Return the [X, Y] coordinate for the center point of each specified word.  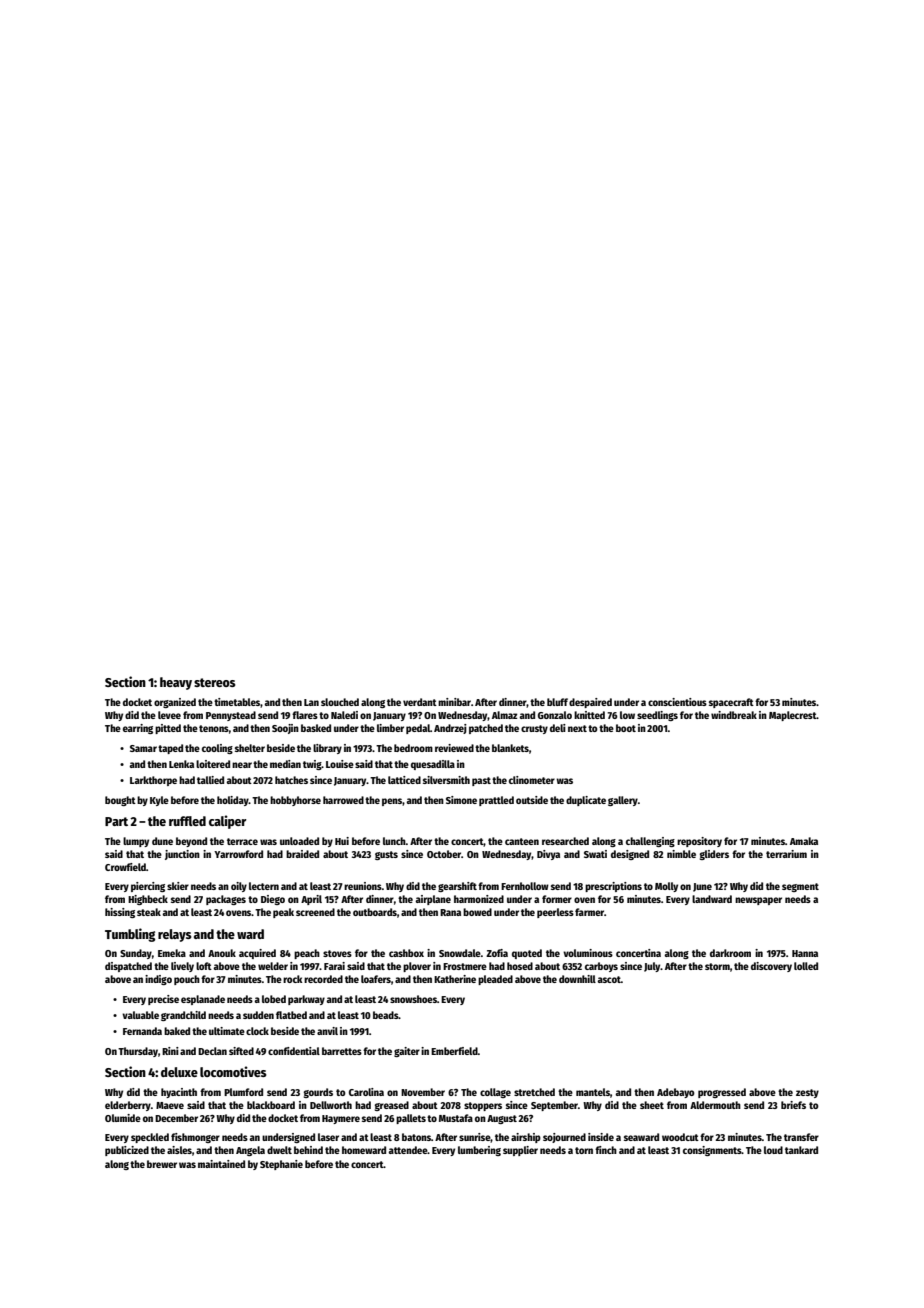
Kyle [159, 801]
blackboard [271, 1105]
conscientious [677, 702]
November [423, 1092]
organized [175, 703]
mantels [593, 1092]
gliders [714, 855]
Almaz [504, 715]
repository [699, 842]
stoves [337, 953]
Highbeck [148, 900]
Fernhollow [525, 886]
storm [717, 966]
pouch [187, 980]
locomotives [233, 1071]
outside [532, 800]
